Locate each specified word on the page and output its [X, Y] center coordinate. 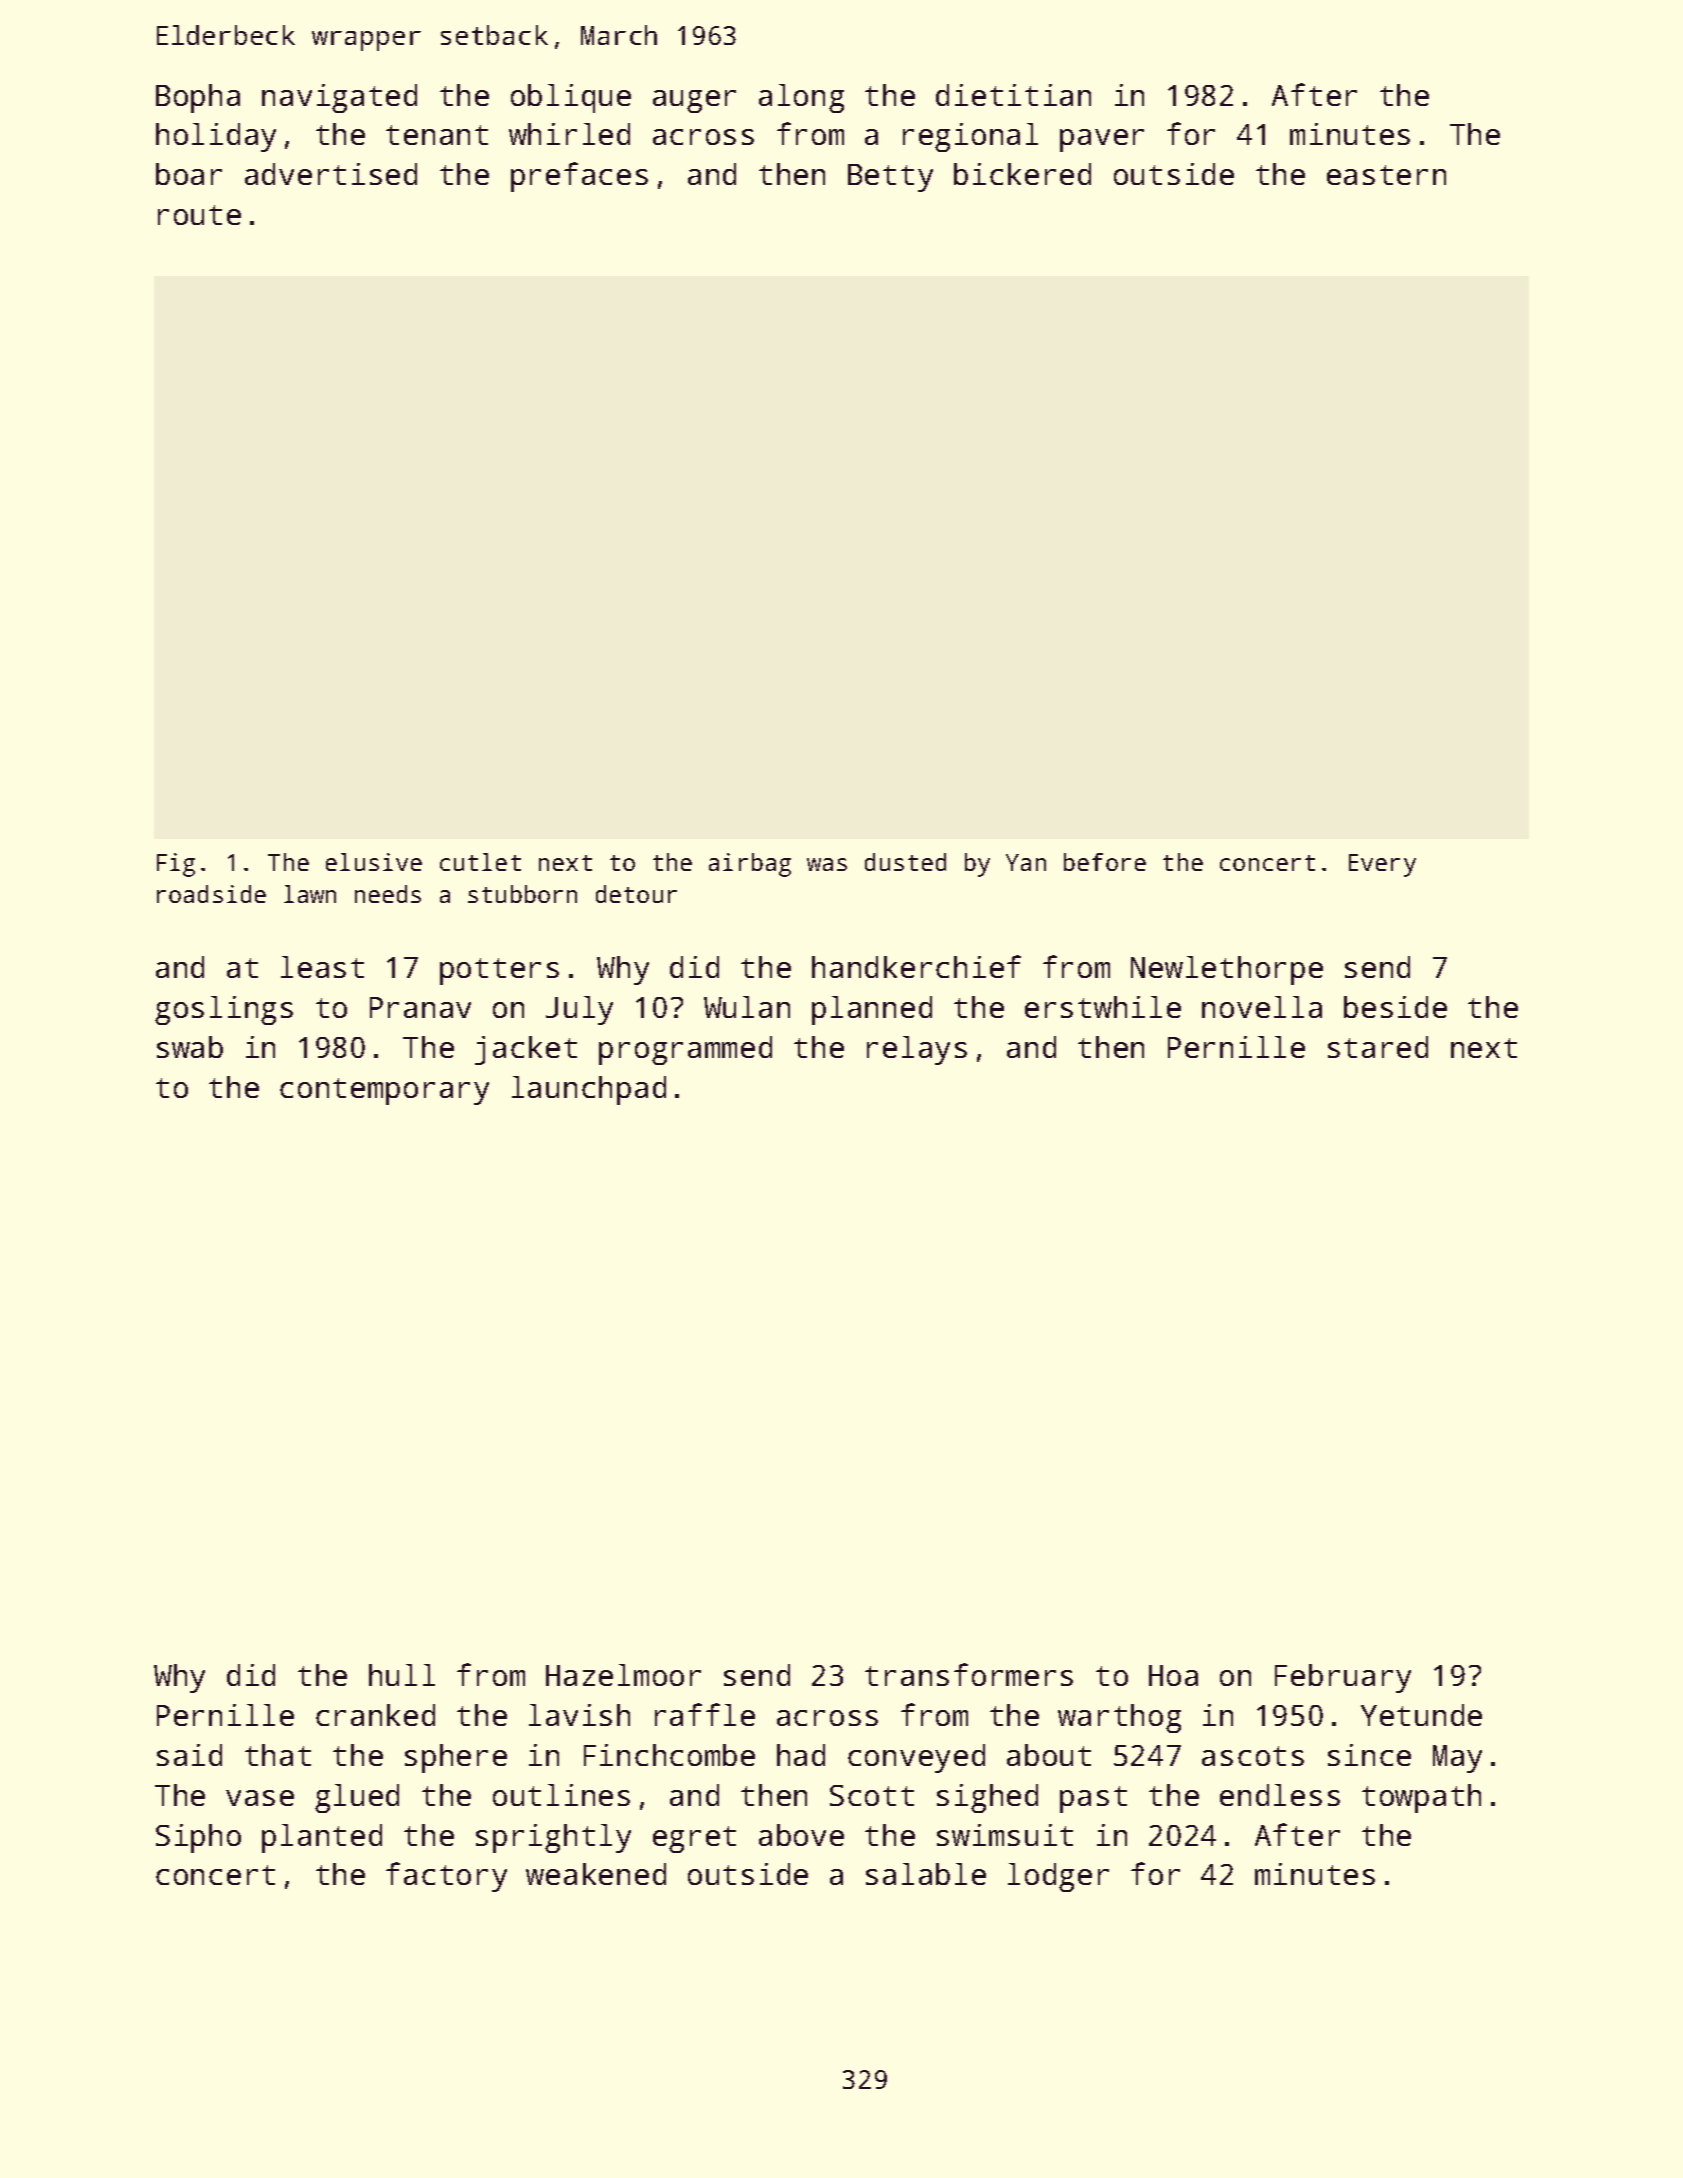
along [801, 98]
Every [1382, 865]
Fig [176, 865]
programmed [685, 1050]
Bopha [198, 98]
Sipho [198, 1838]
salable [926, 1874]
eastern [1386, 175]
